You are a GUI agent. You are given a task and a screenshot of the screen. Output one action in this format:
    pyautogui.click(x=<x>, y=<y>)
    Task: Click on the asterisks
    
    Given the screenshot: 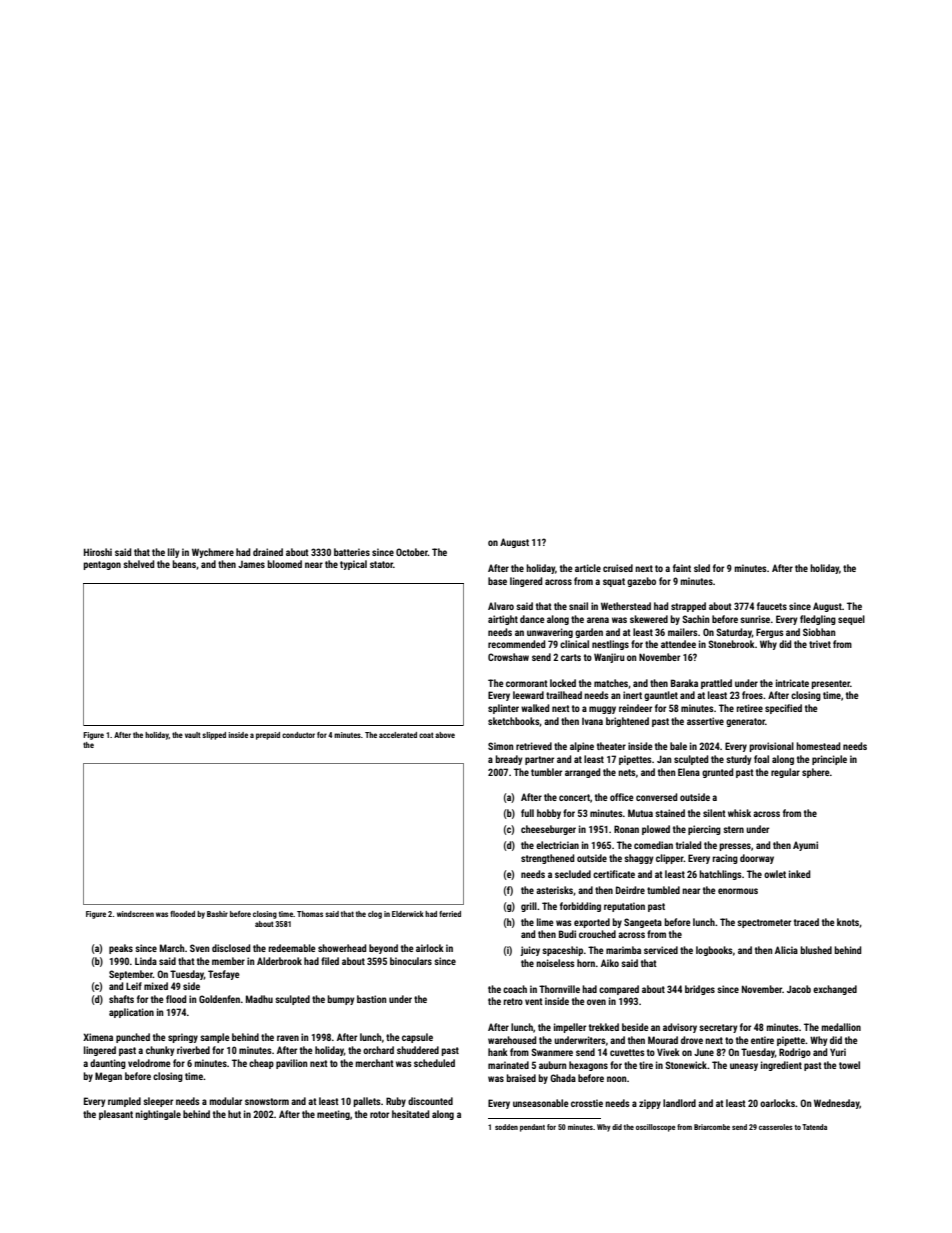 What is the action you would take?
    pyautogui.click(x=554, y=890)
